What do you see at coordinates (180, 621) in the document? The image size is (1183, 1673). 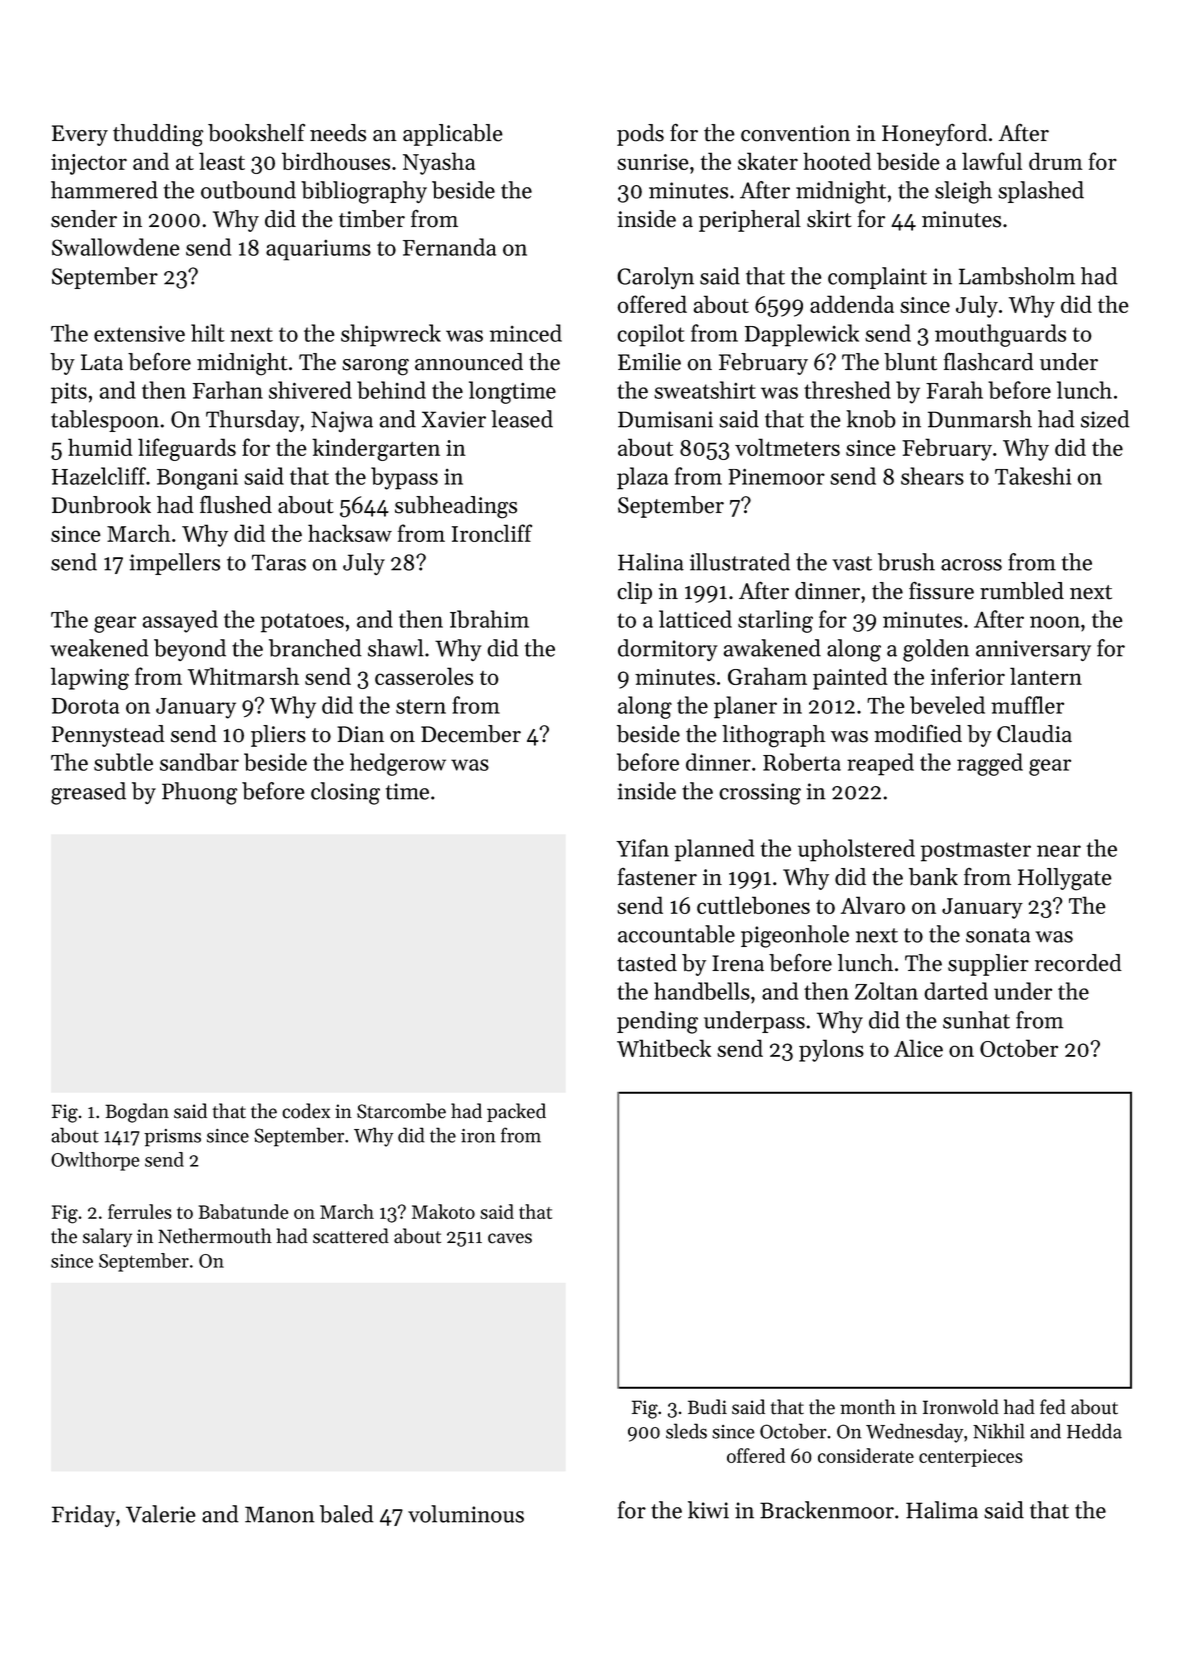 I see `assayed` at bounding box center [180, 621].
